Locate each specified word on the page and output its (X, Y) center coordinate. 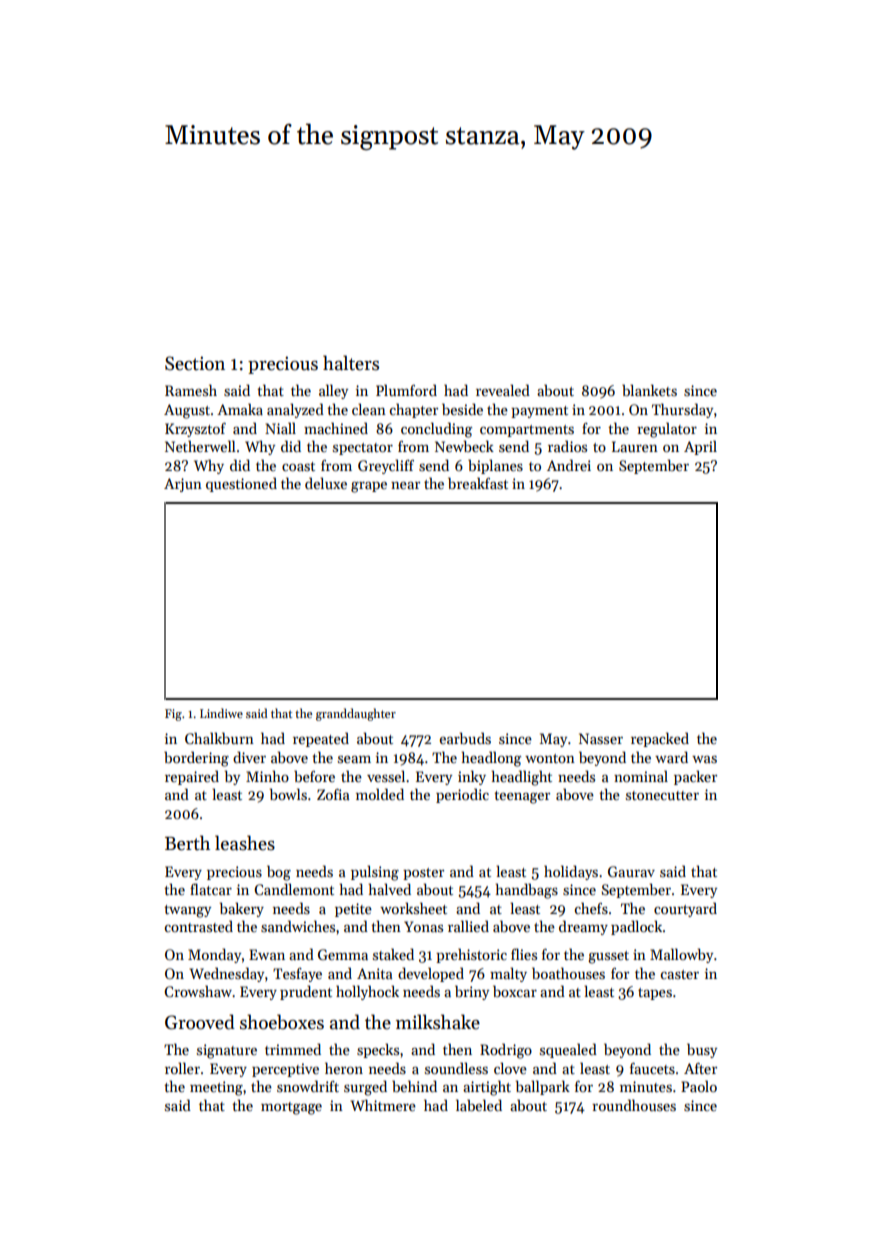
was (704, 759)
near (405, 485)
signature (227, 1051)
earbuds (465, 738)
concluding (436, 430)
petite (353, 910)
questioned (241, 484)
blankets (649, 390)
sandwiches (298, 926)
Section (195, 363)
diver (249, 757)
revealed (503, 390)
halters (351, 363)
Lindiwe (221, 713)
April (700, 447)
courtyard (685, 909)
